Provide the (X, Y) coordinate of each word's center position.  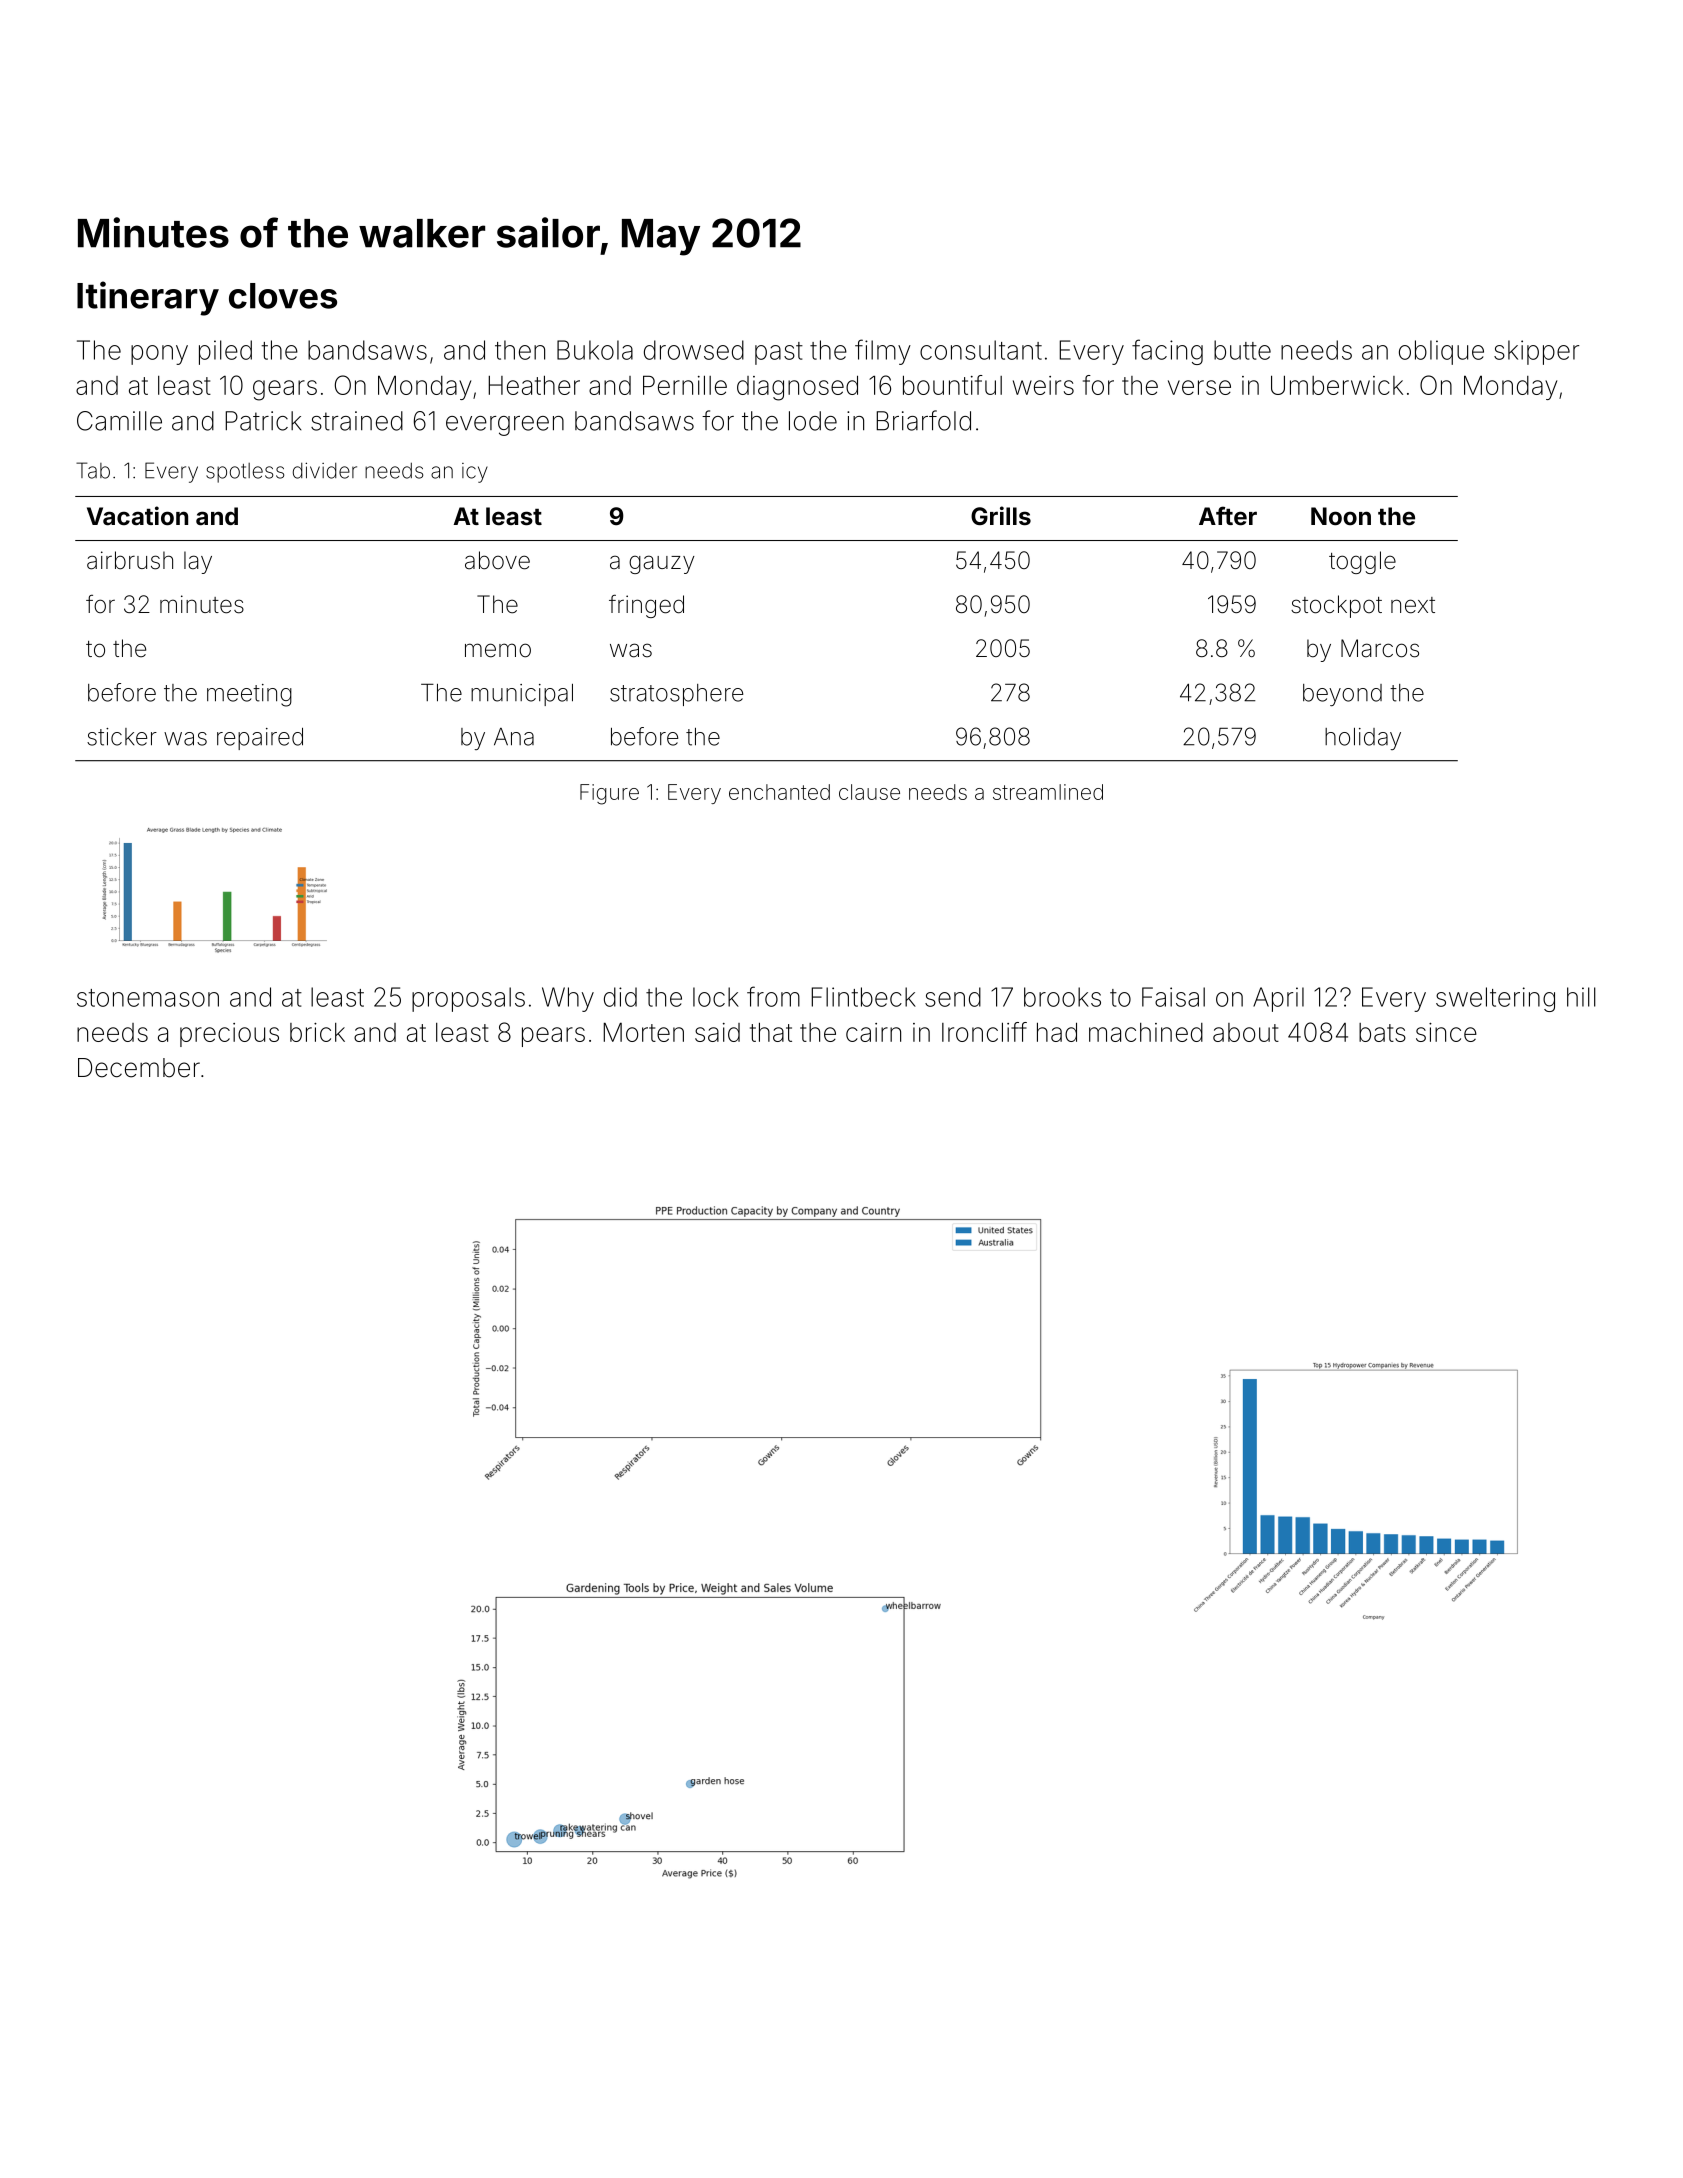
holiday (1363, 739)
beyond (1342, 695)
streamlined (1048, 792)
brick (317, 1032)
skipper (1536, 352)
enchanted (779, 792)
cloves (283, 296)
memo (498, 650)
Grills (1001, 516)
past (779, 353)
